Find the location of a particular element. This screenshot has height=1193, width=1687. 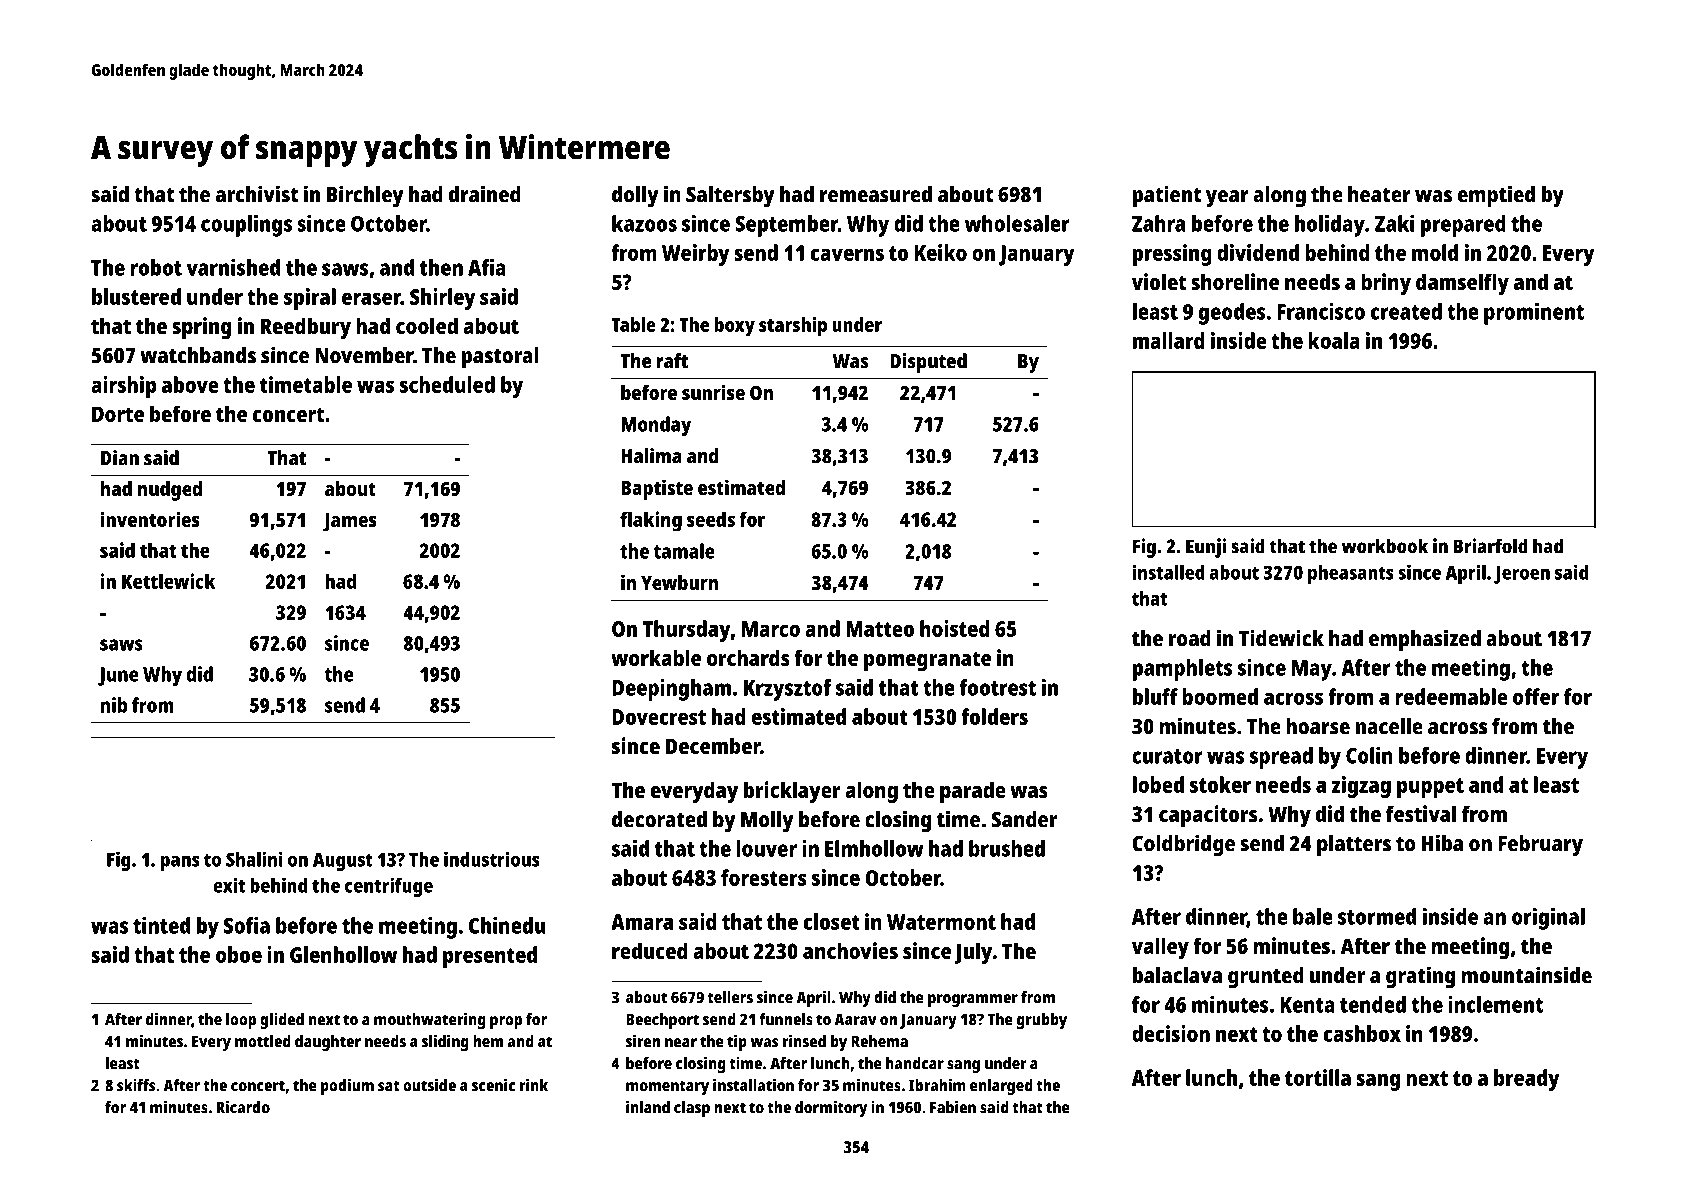

emphasized is located at coordinates (1425, 640).
